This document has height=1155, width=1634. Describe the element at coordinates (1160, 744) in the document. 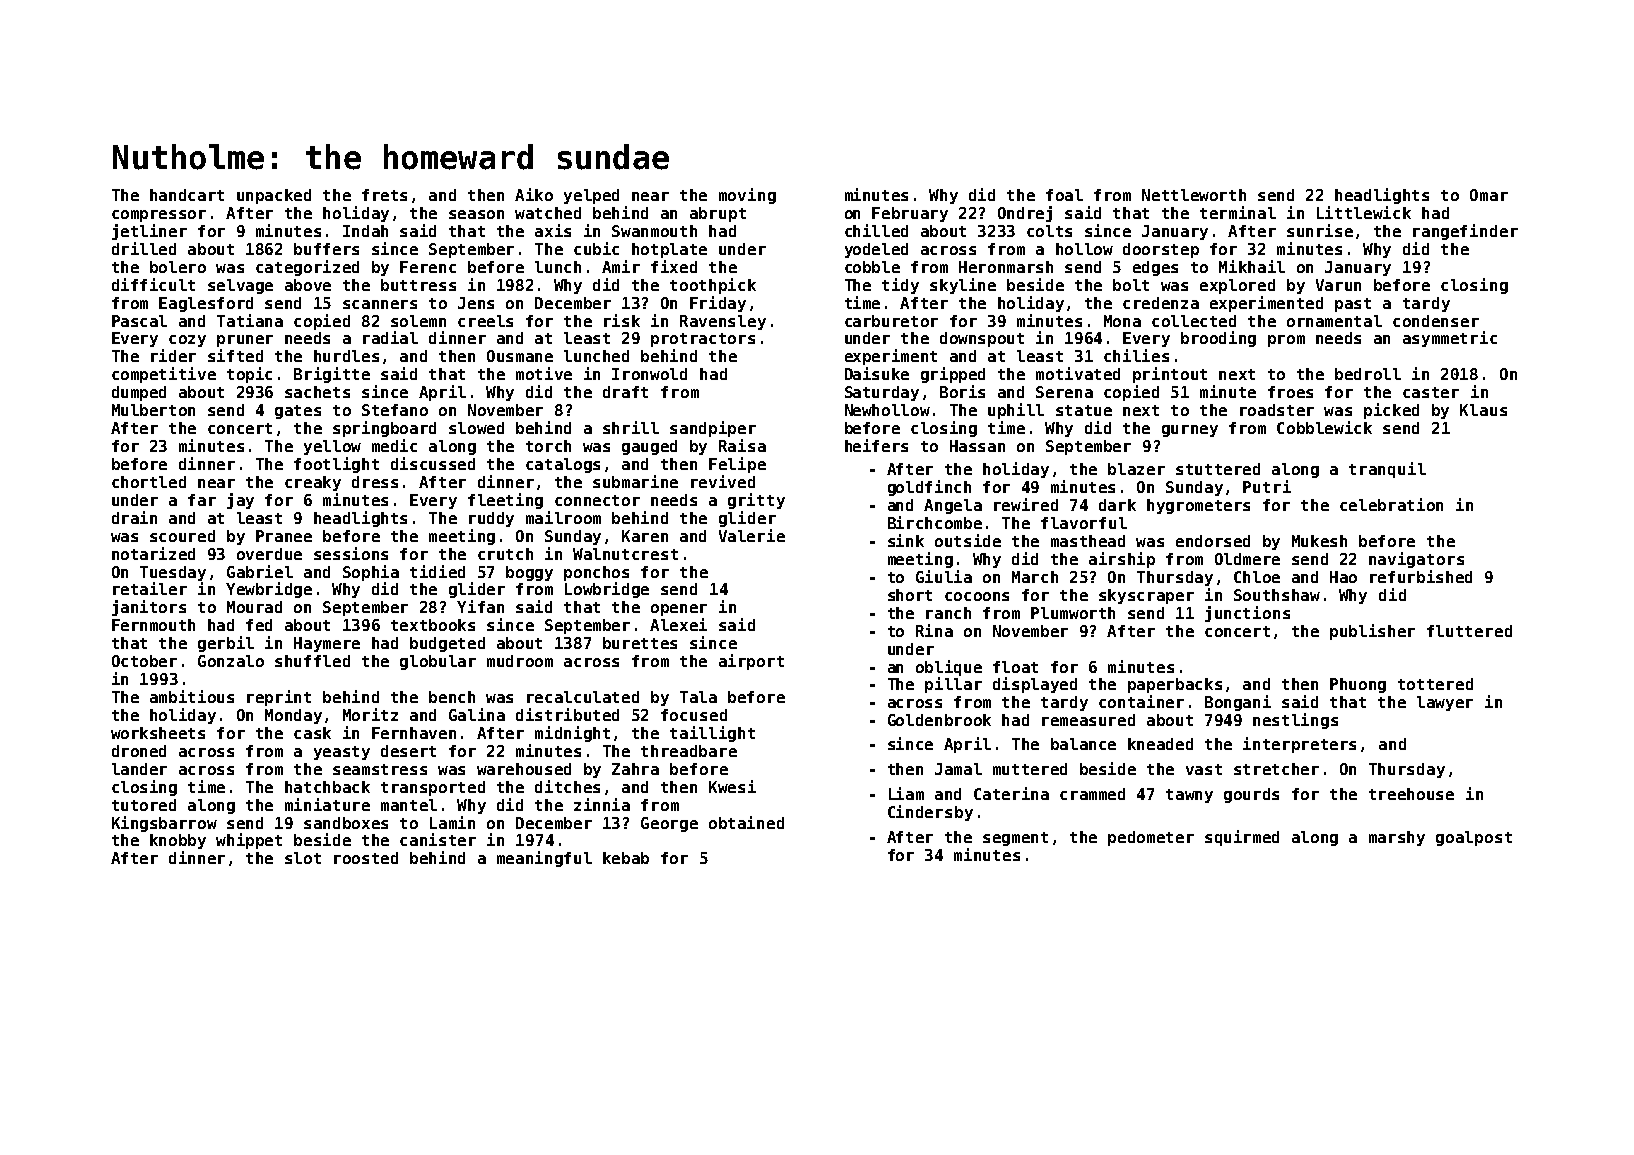

I see `kneaded` at that location.
